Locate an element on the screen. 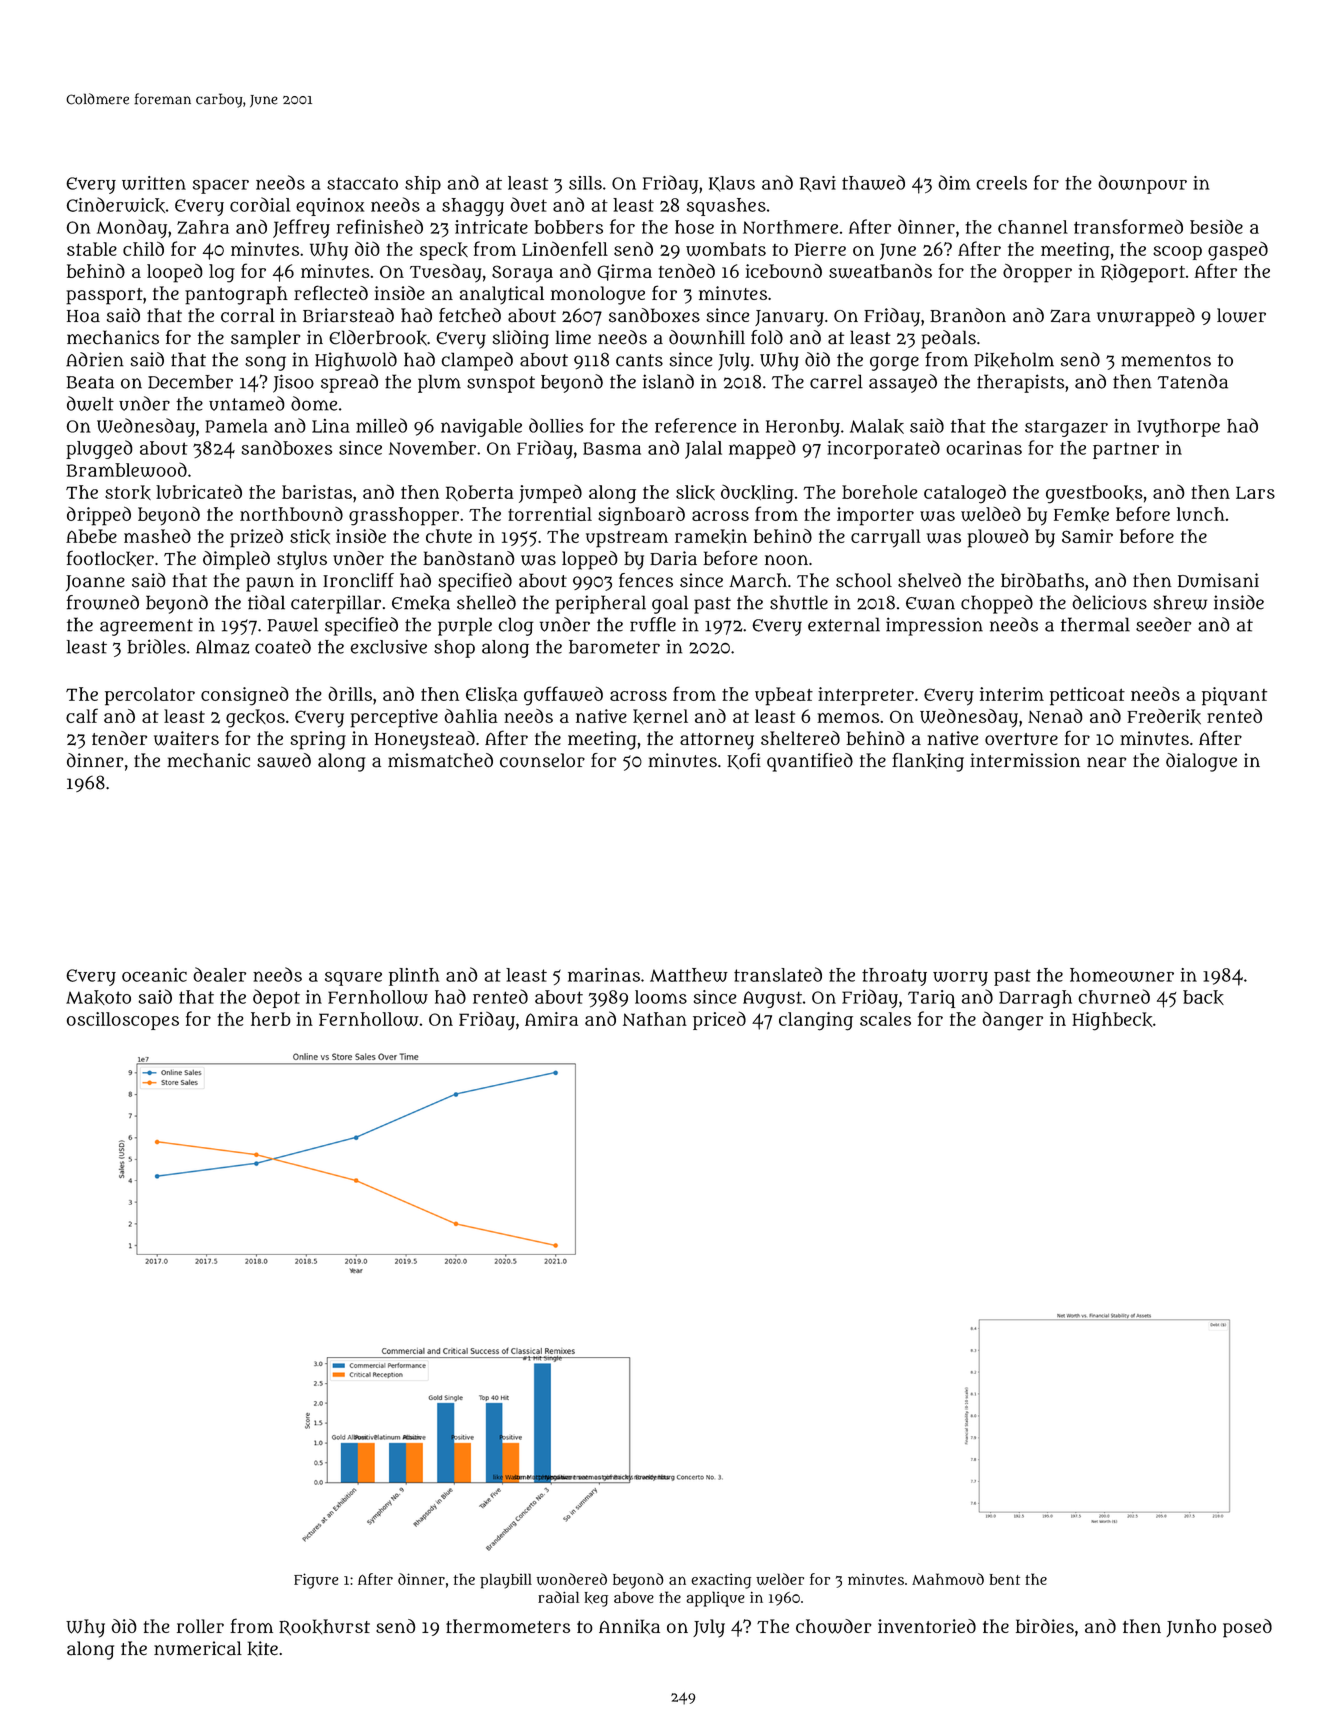  dialogue is located at coordinates (1201, 762).
